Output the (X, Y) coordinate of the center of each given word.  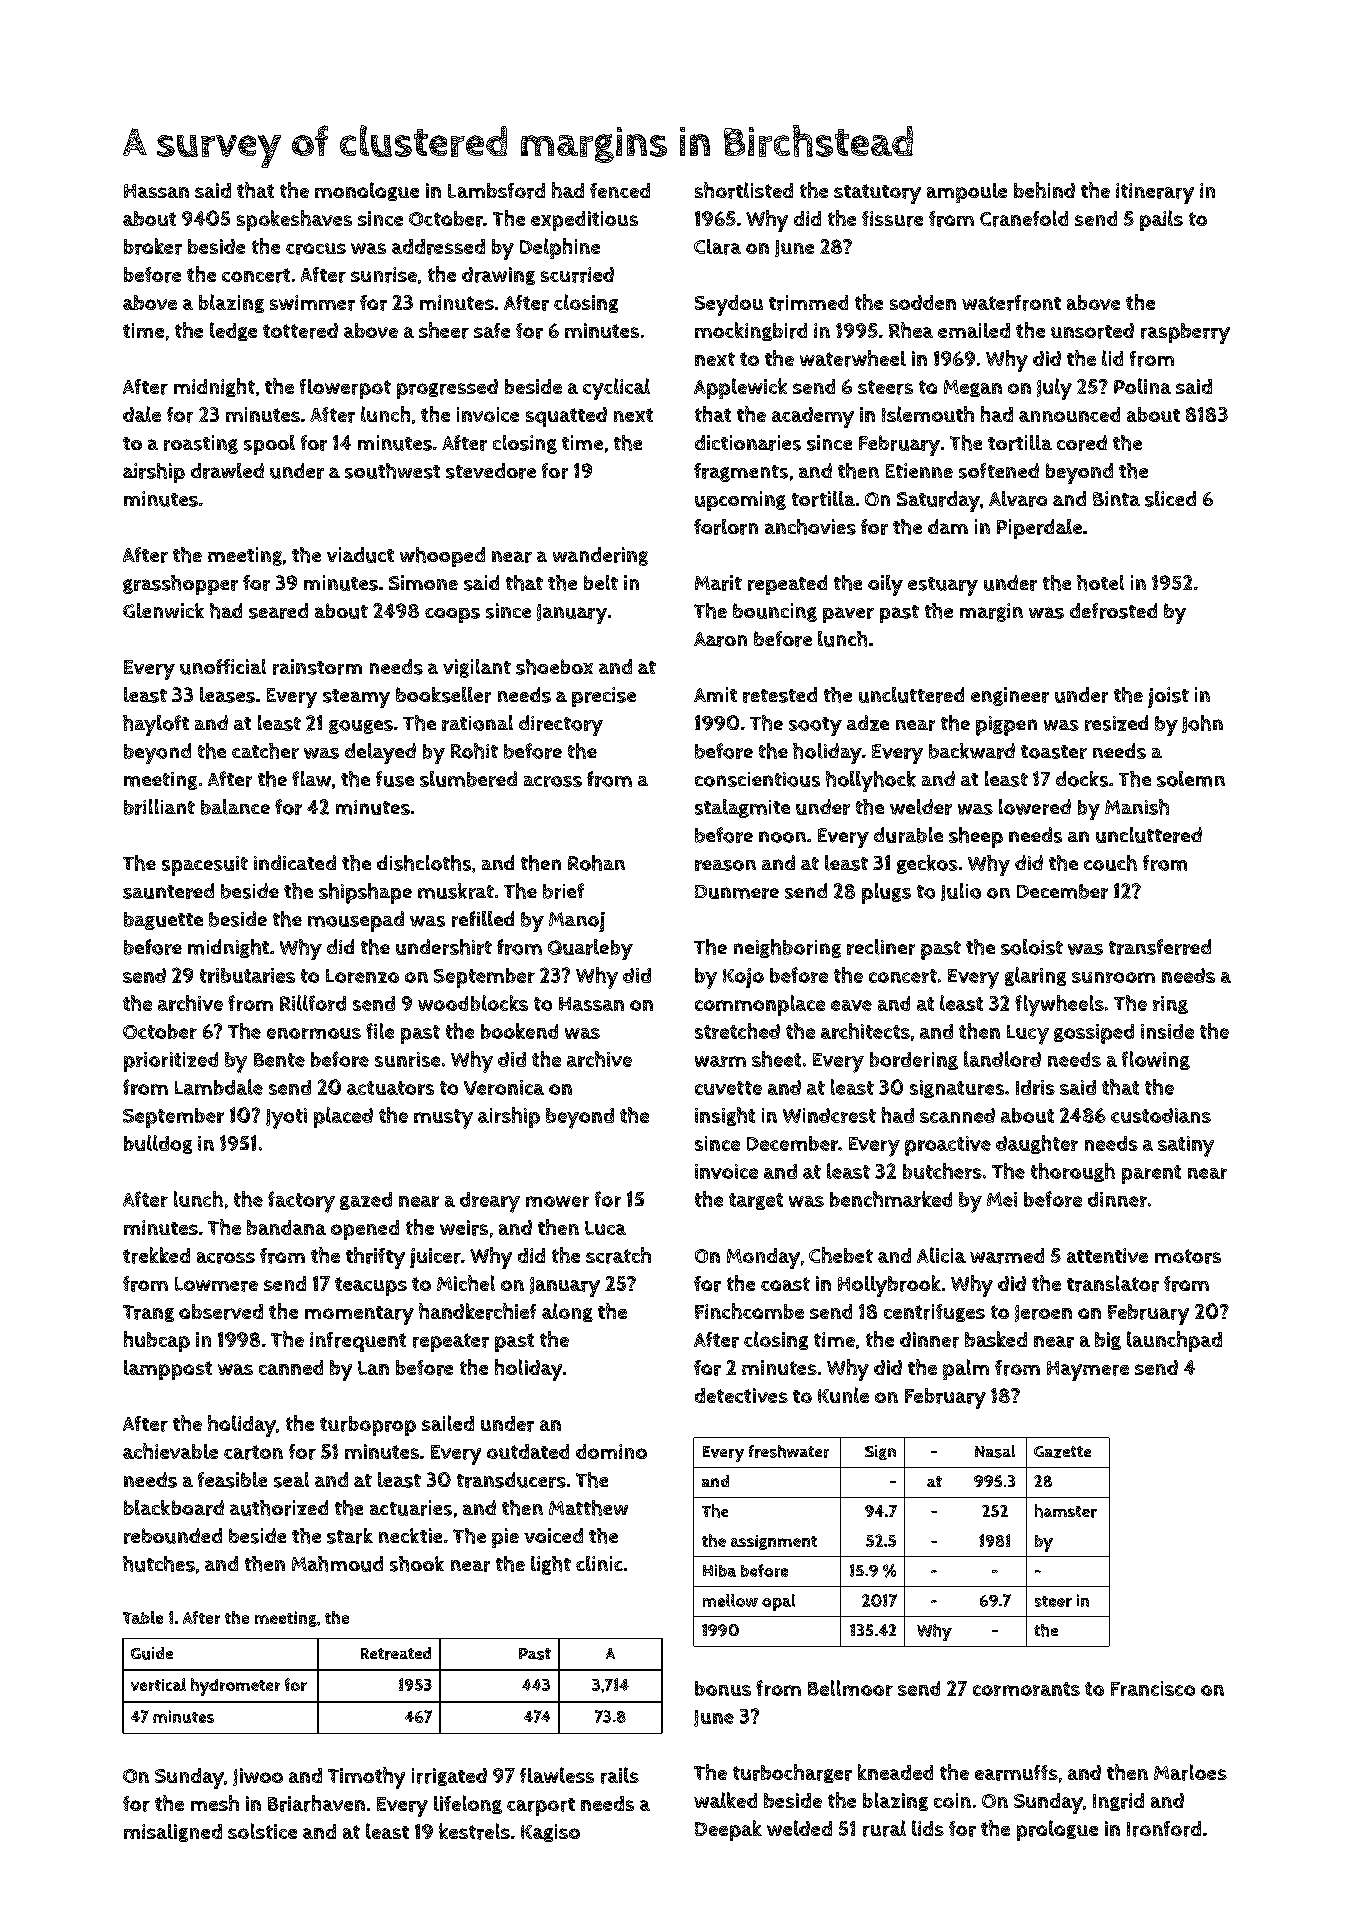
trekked (156, 1255)
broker (153, 246)
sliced (1170, 499)
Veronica (504, 1087)
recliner (881, 947)
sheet (776, 1059)
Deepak (728, 1830)
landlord (1002, 1059)
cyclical (616, 389)
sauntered (168, 891)
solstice (262, 1831)
